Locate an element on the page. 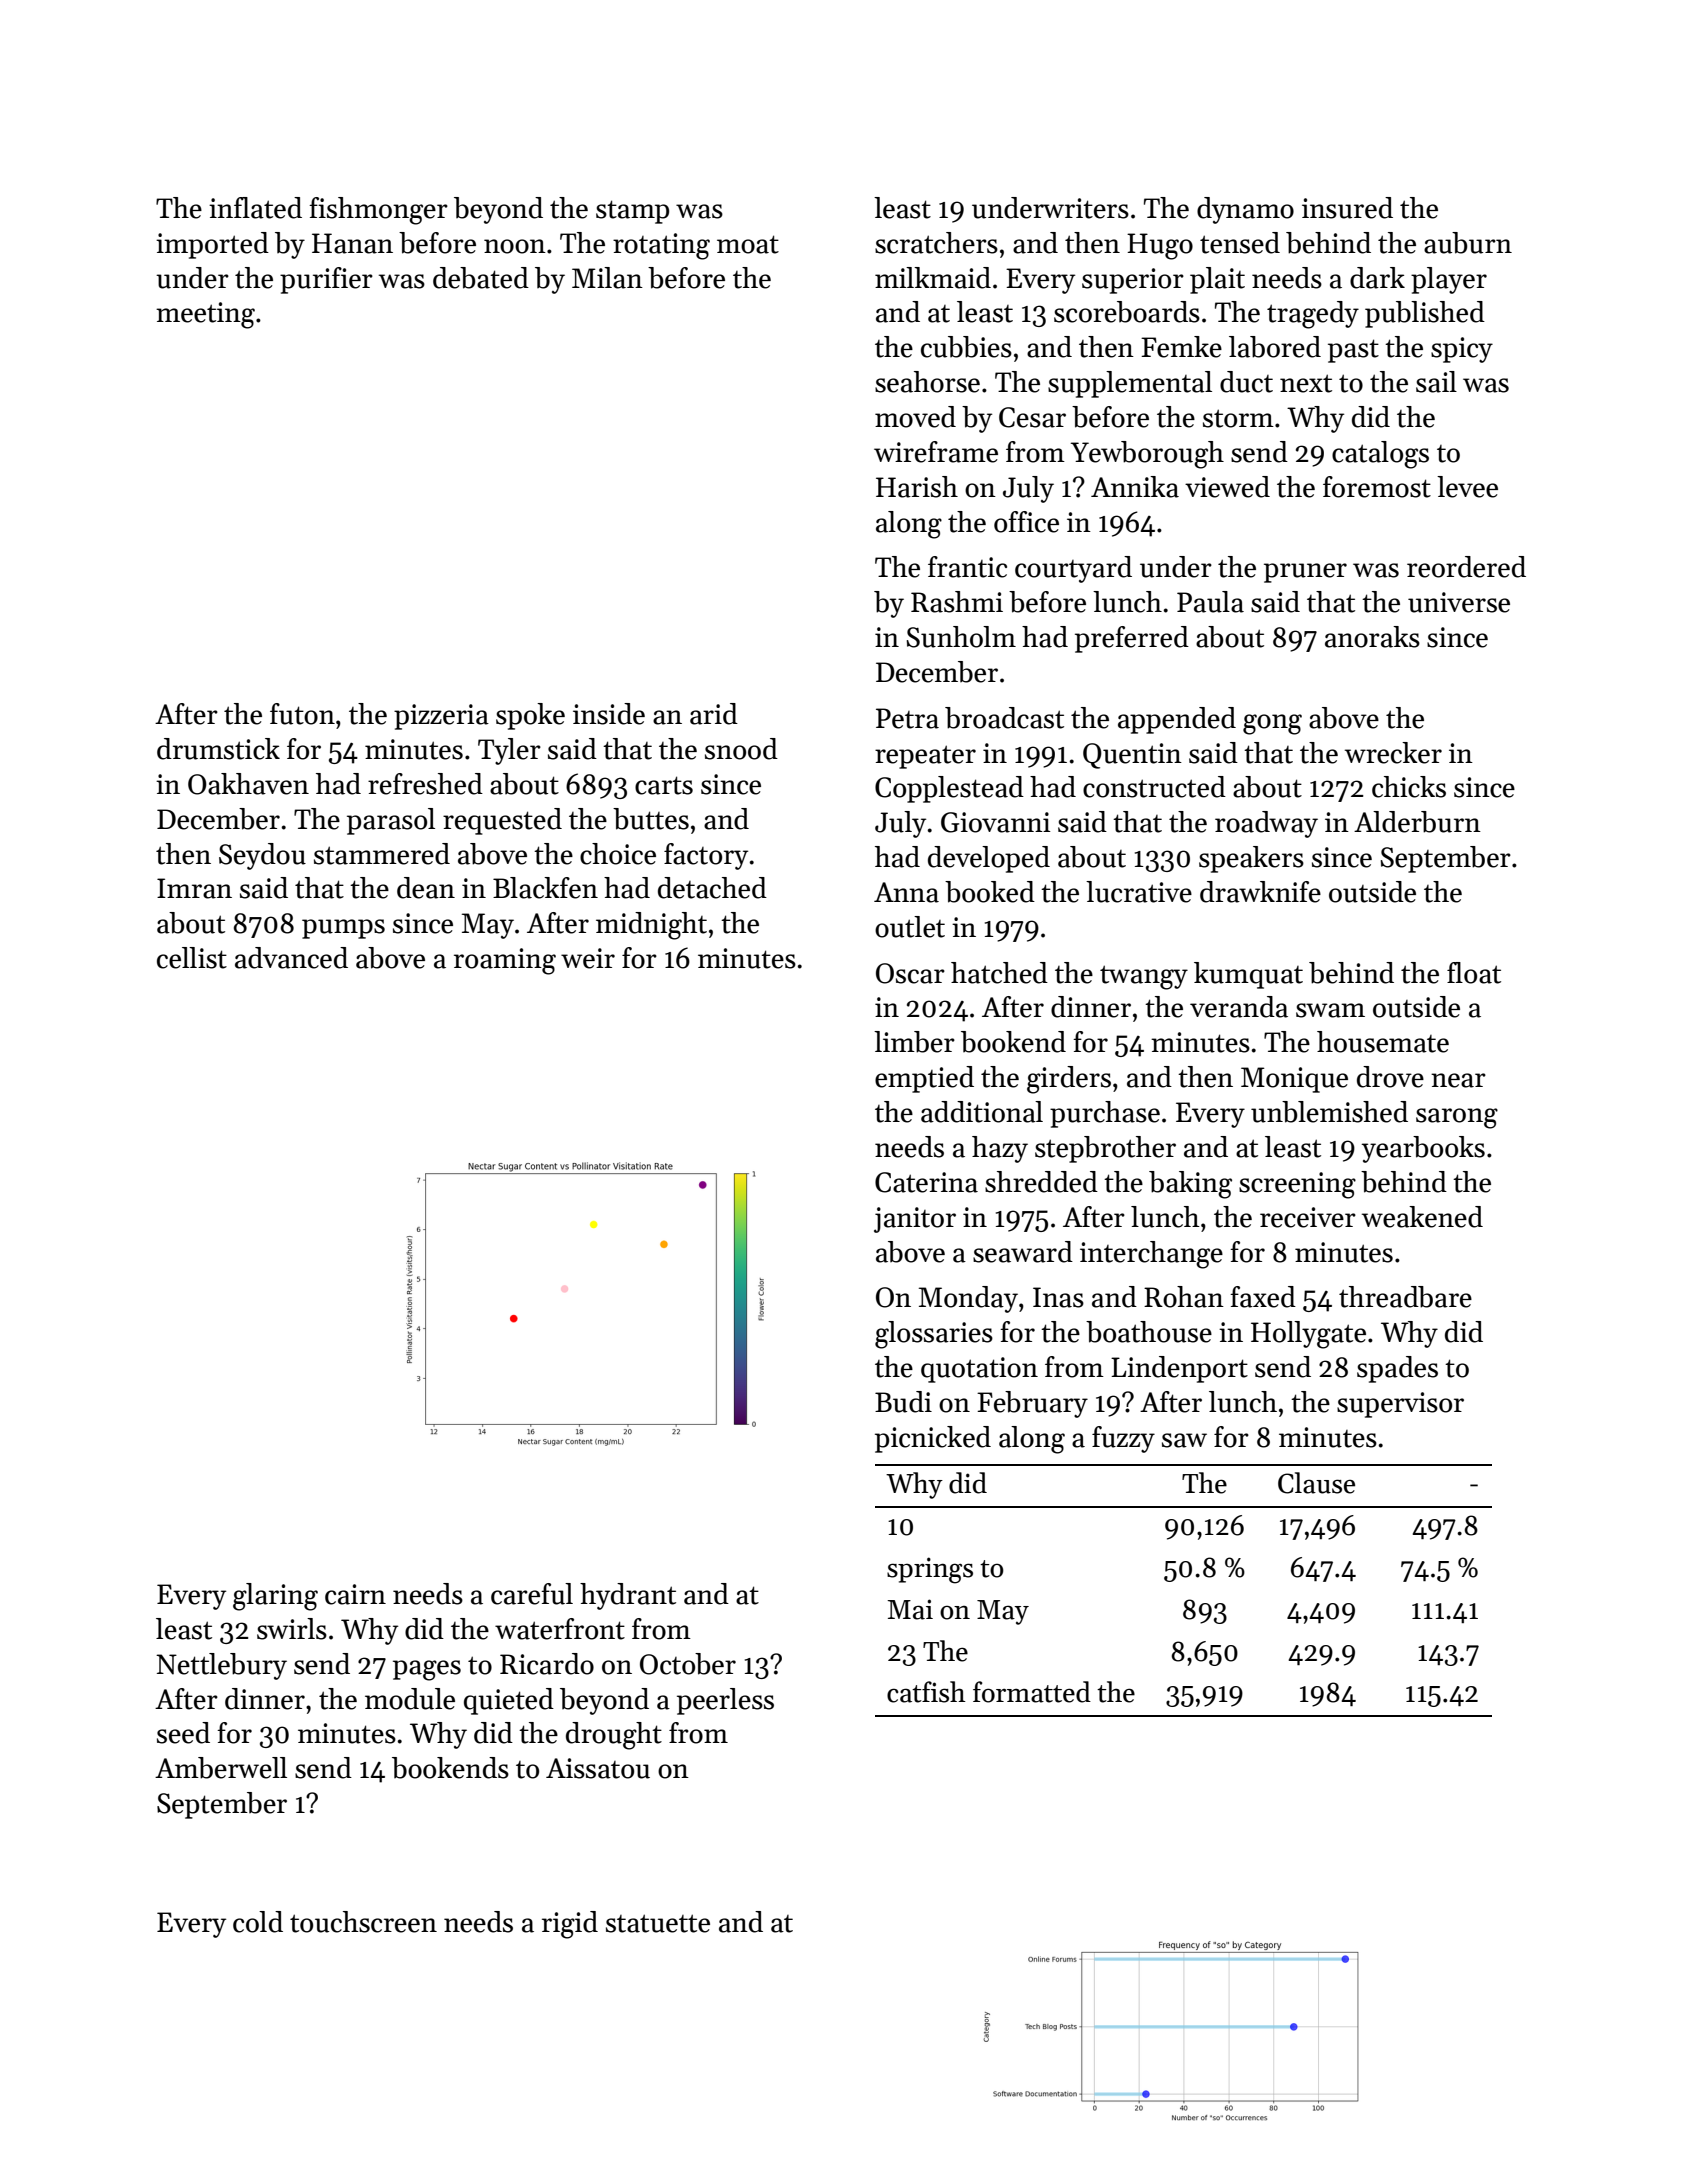  weir is located at coordinates (588, 958).
